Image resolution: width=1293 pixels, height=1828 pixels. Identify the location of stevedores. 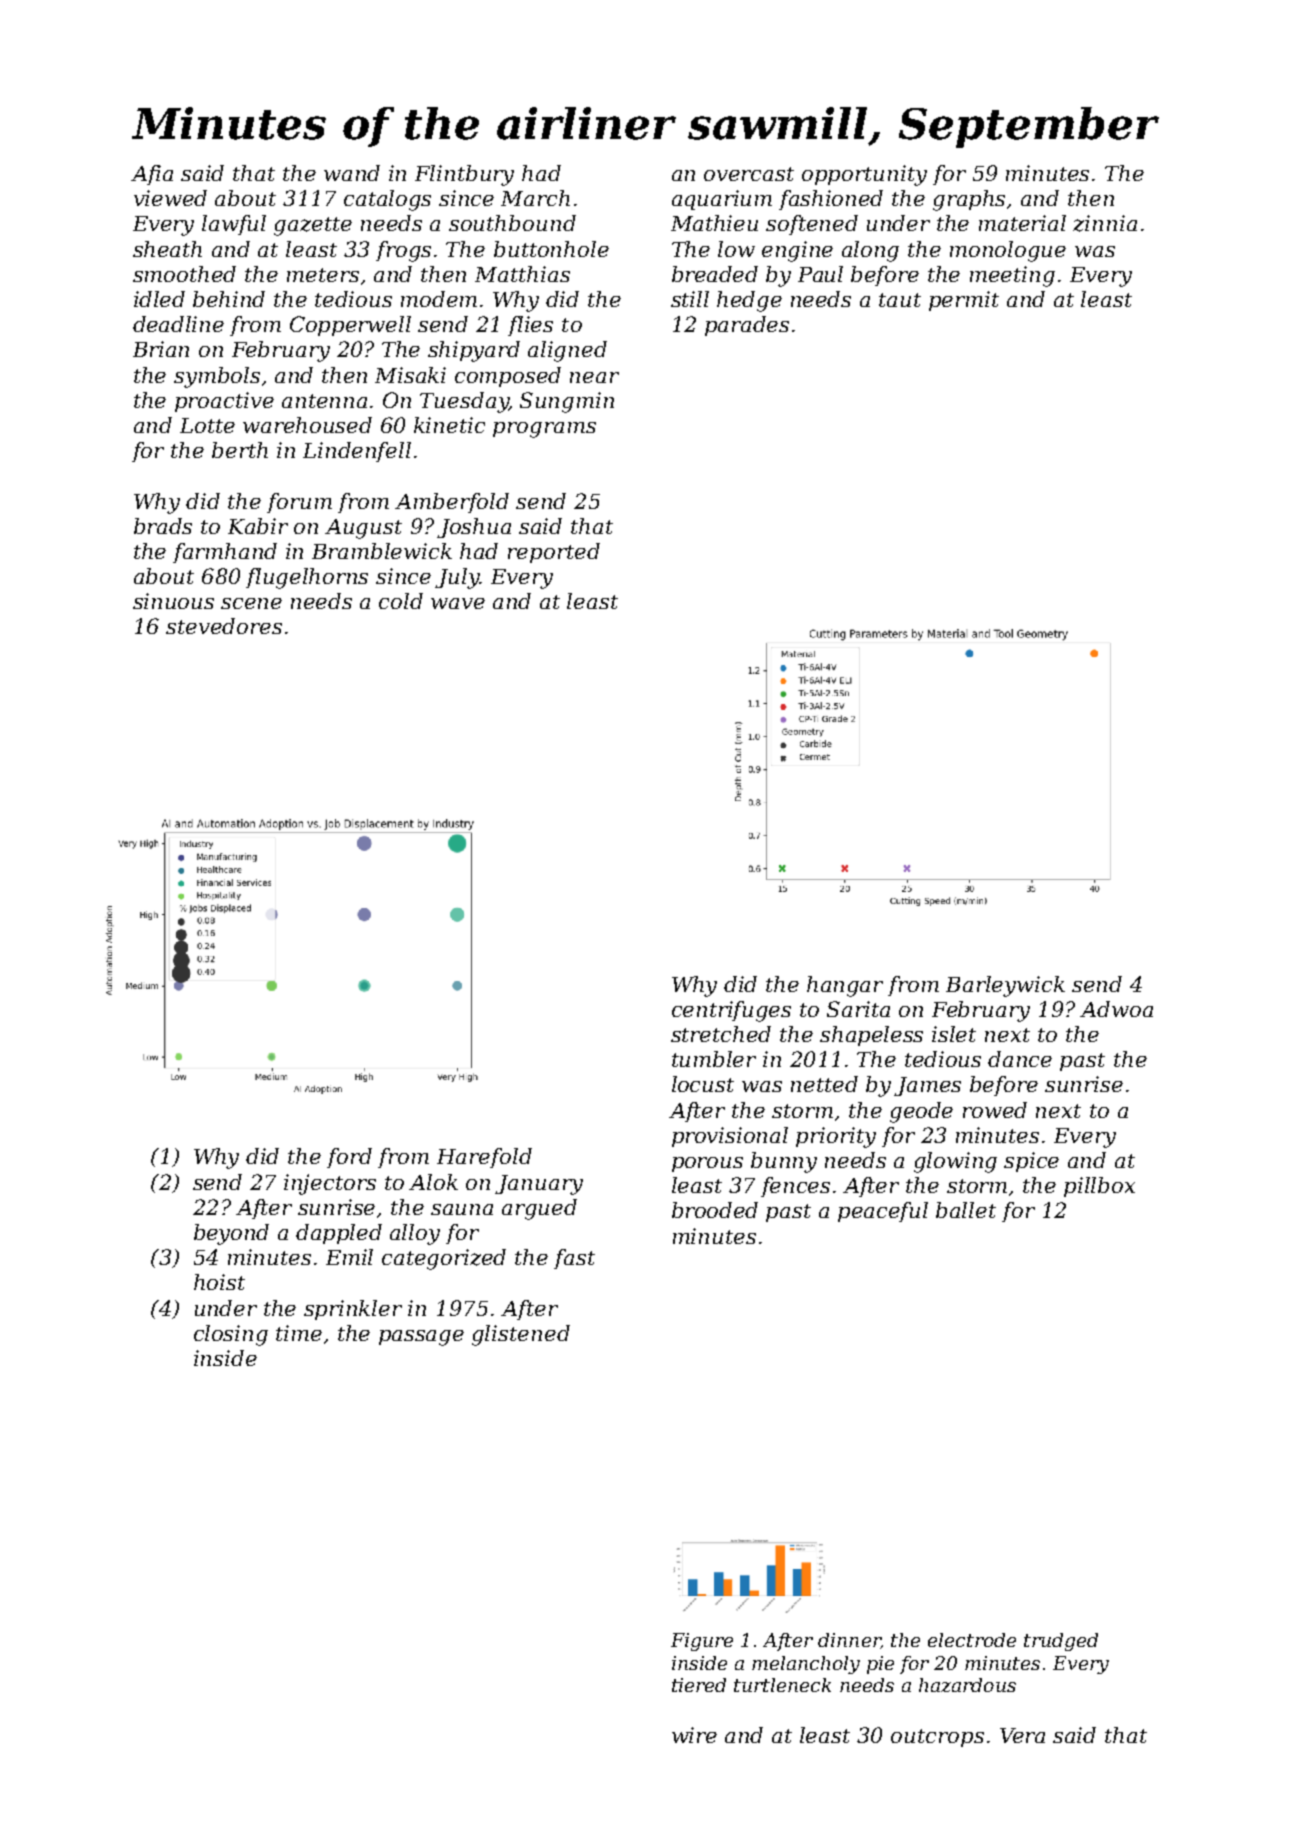
(224, 626).
